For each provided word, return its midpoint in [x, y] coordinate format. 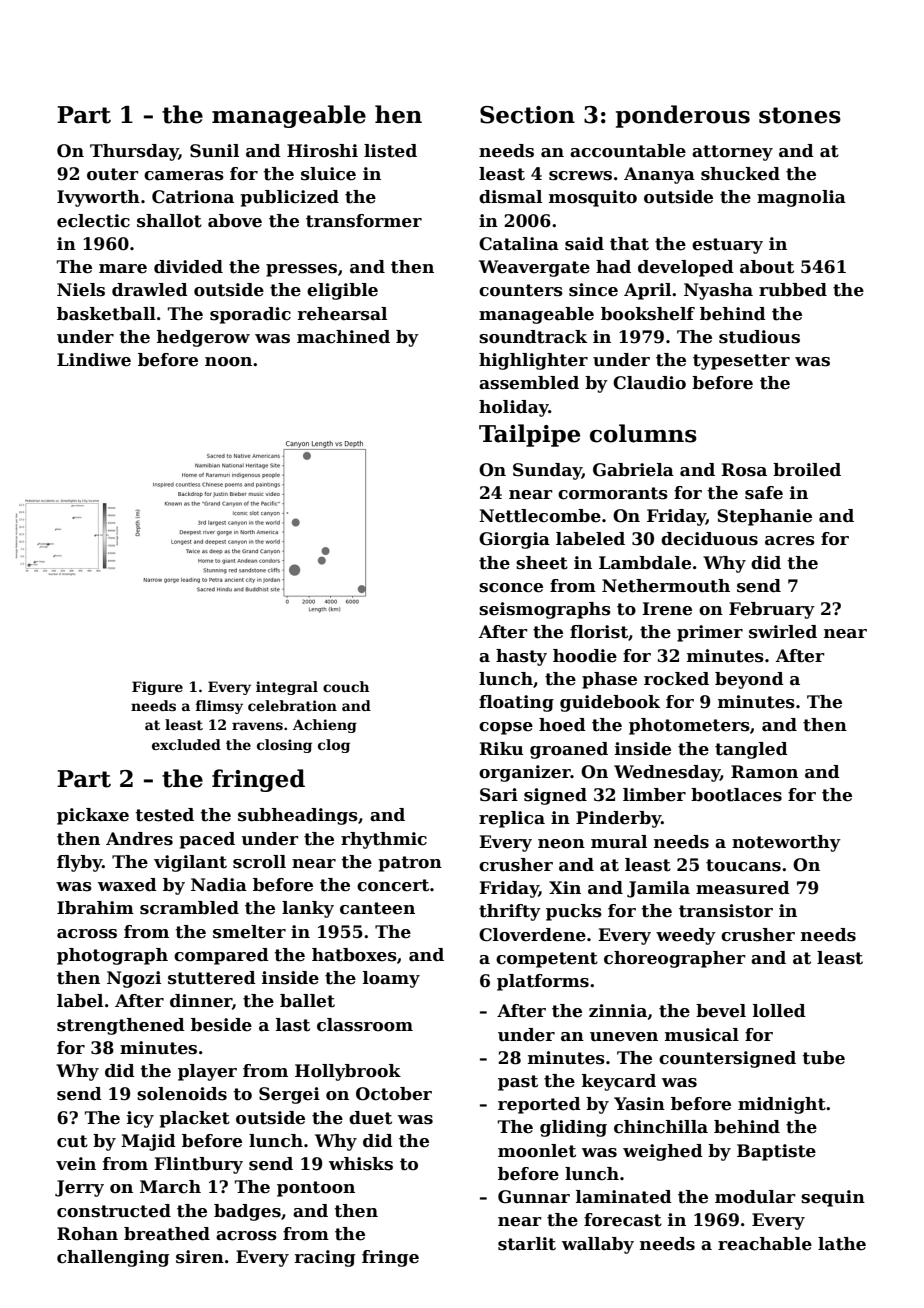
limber [654, 795]
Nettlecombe [540, 516]
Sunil [214, 151]
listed [390, 151]
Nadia [219, 885]
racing [325, 1258]
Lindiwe [94, 360]
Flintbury [198, 1165]
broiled [807, 470]
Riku [501, 749]
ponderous [683, 116]
